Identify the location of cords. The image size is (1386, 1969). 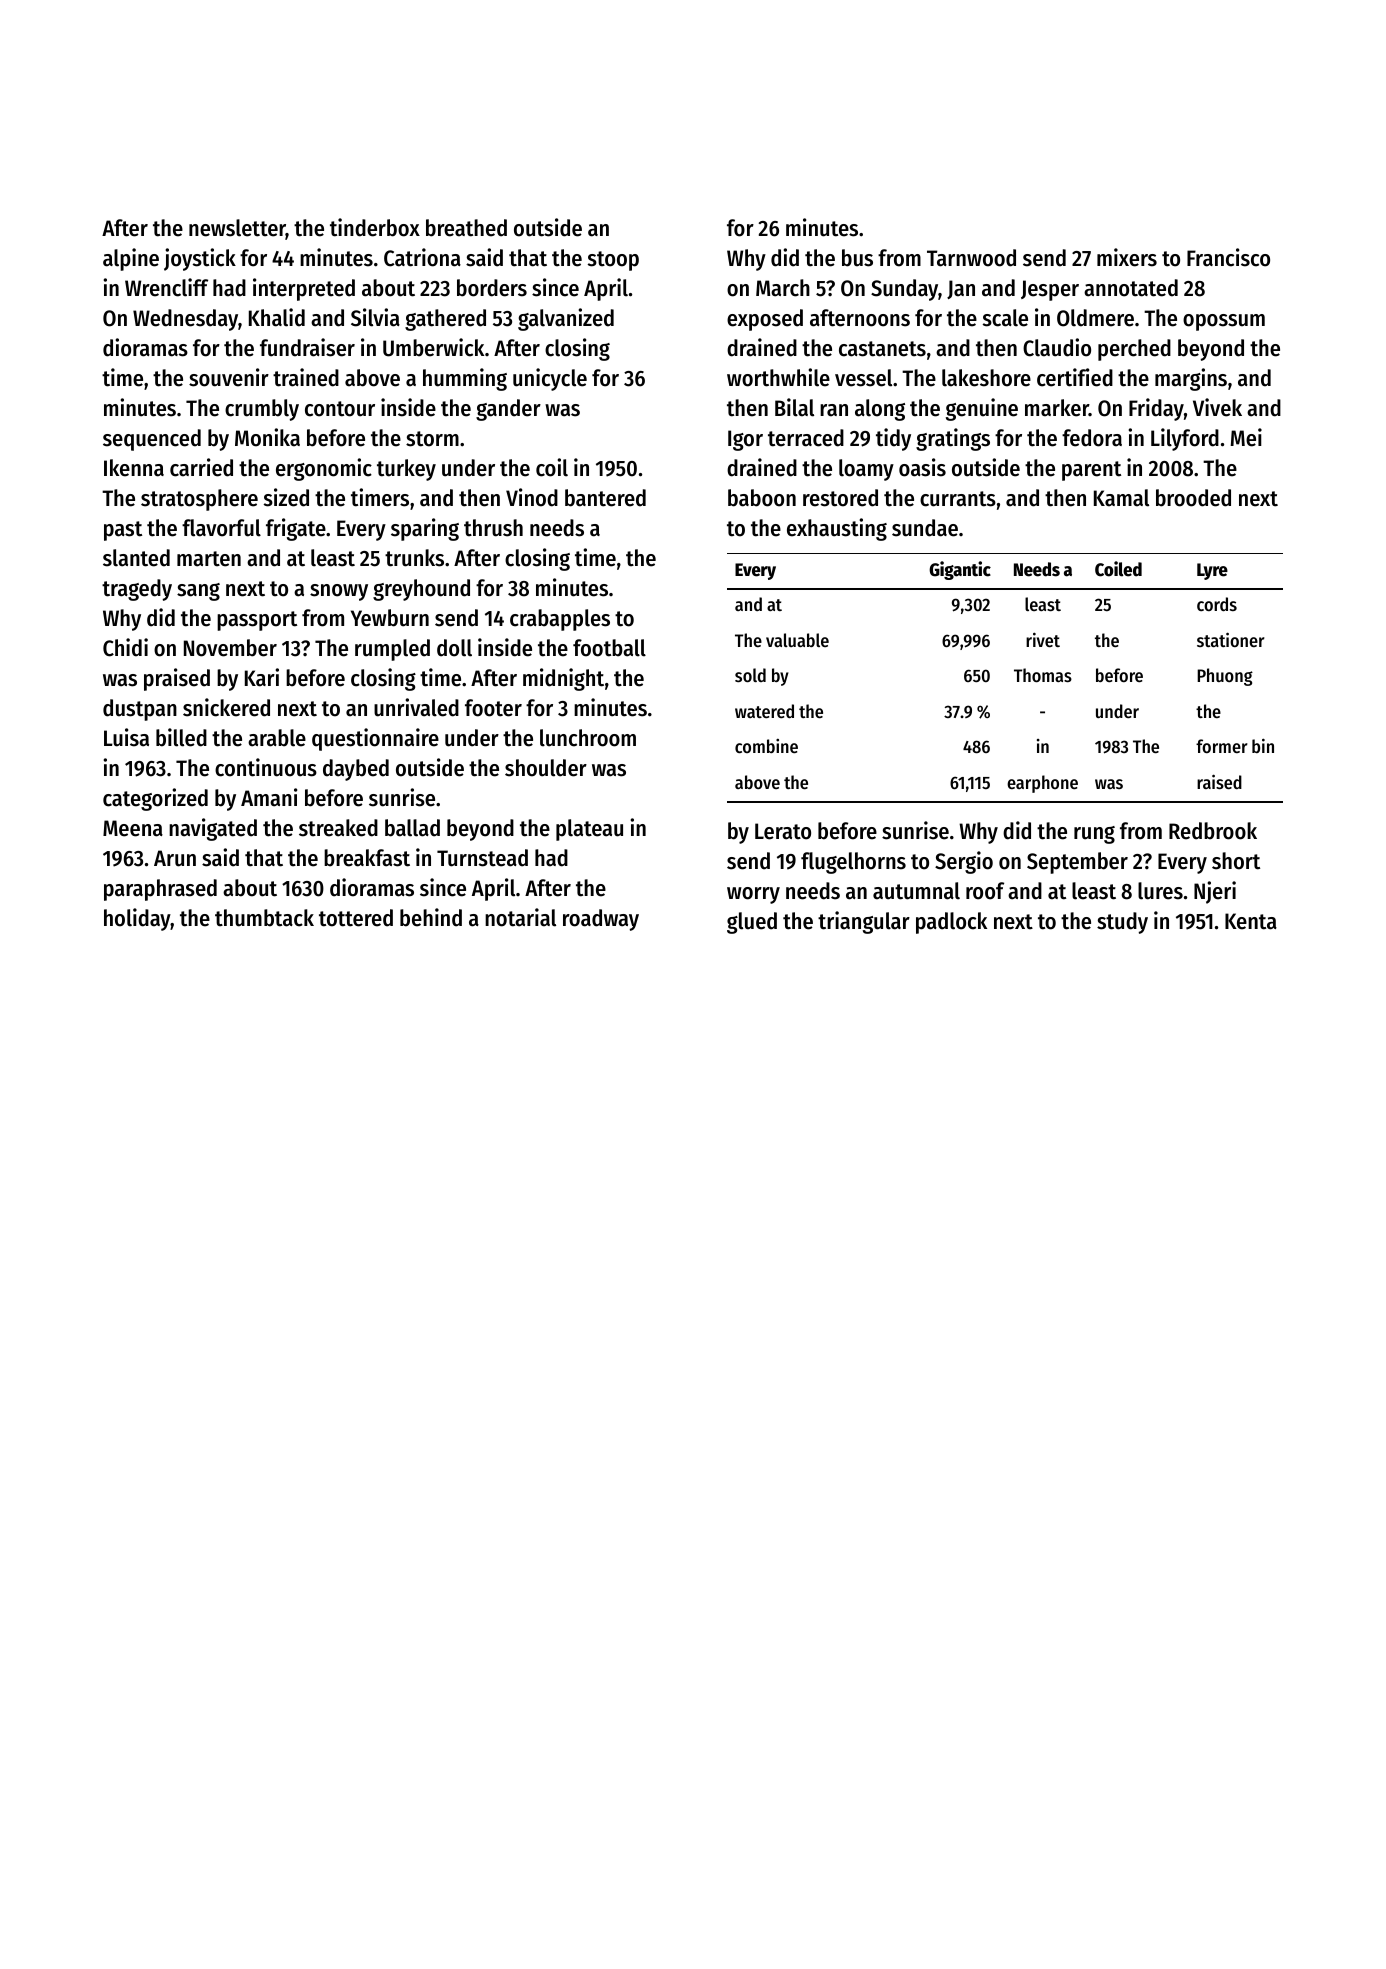
(1217, 604).
